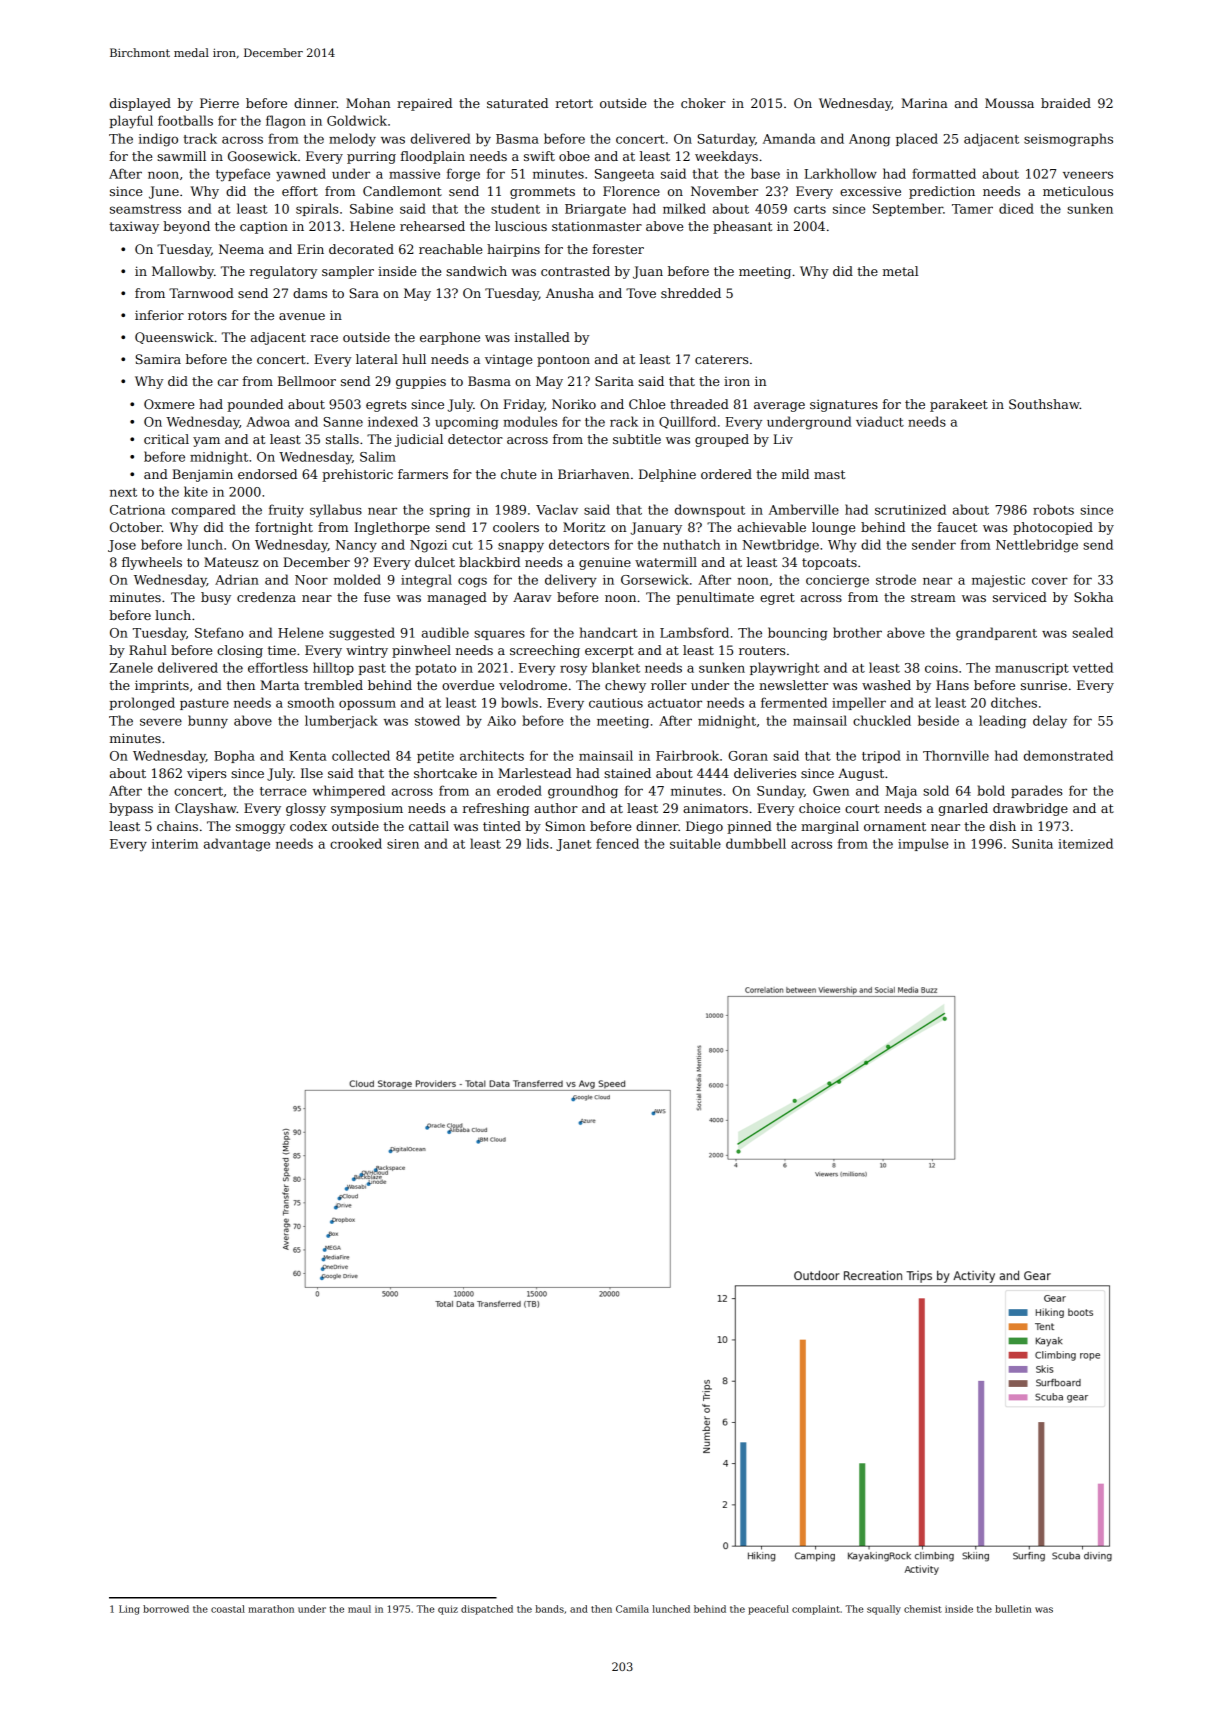  What do you see at coordinates (538, 843) in the screenshot?
I see `lids` at bounding box center [538, 843].
